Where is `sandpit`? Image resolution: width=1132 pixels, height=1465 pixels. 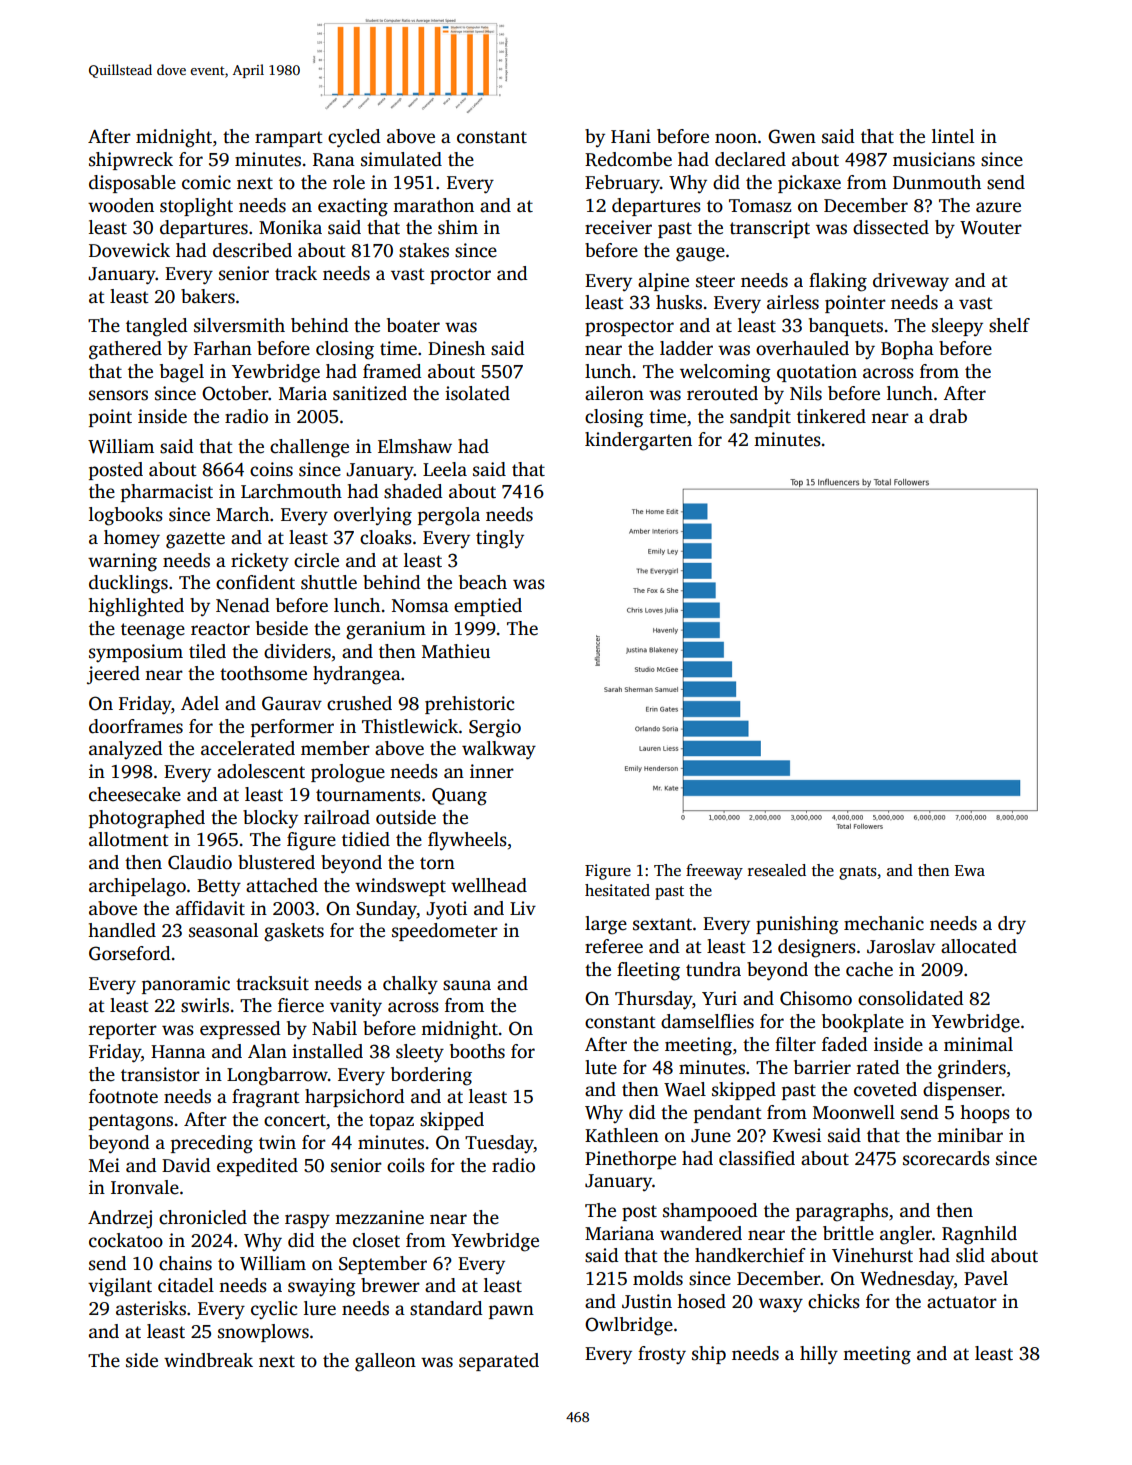 sandpit is located at coordinates (760, 418).
